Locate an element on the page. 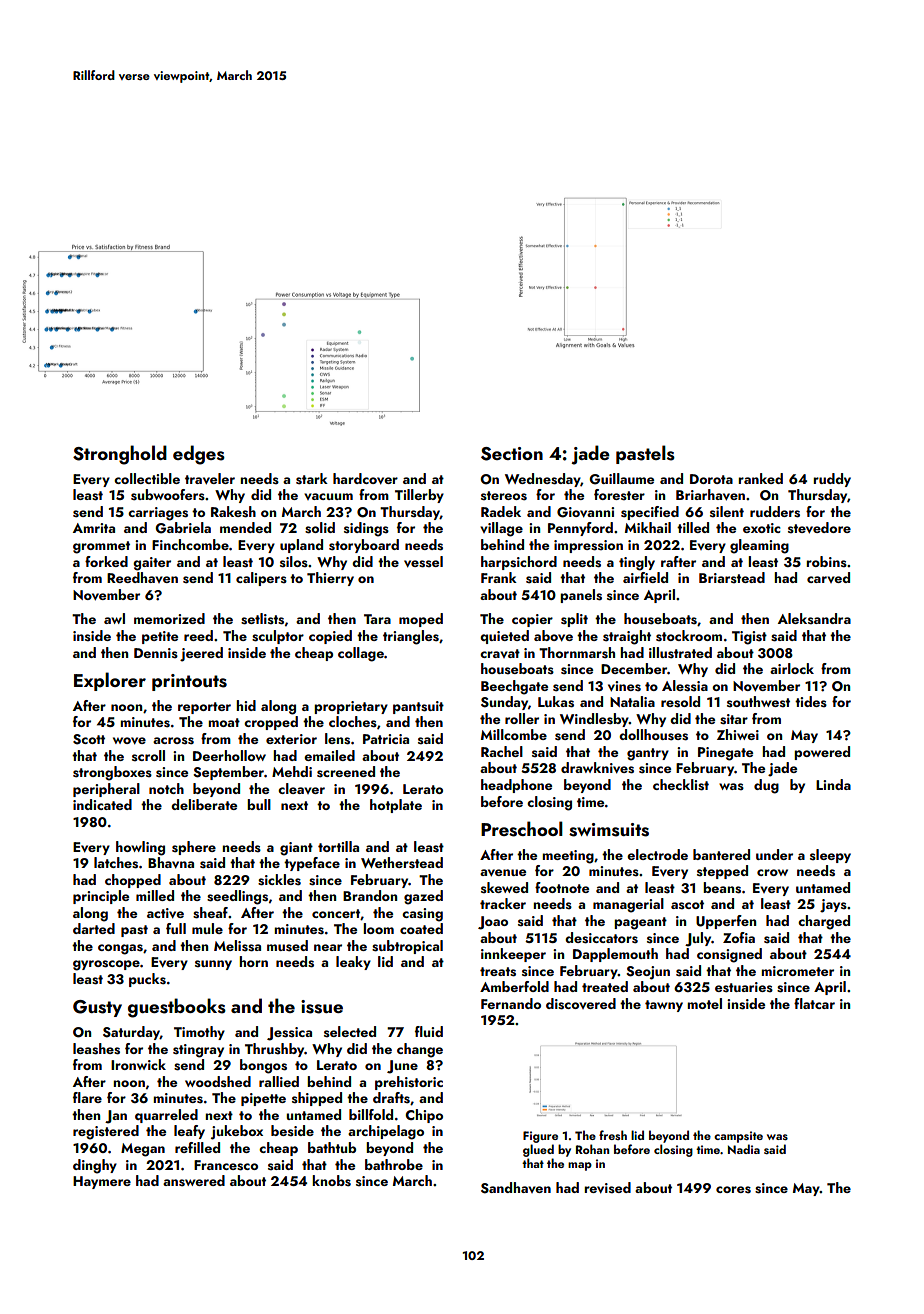 This image has width=924, height=1314. registered is located at coordinates (106, 1132).
